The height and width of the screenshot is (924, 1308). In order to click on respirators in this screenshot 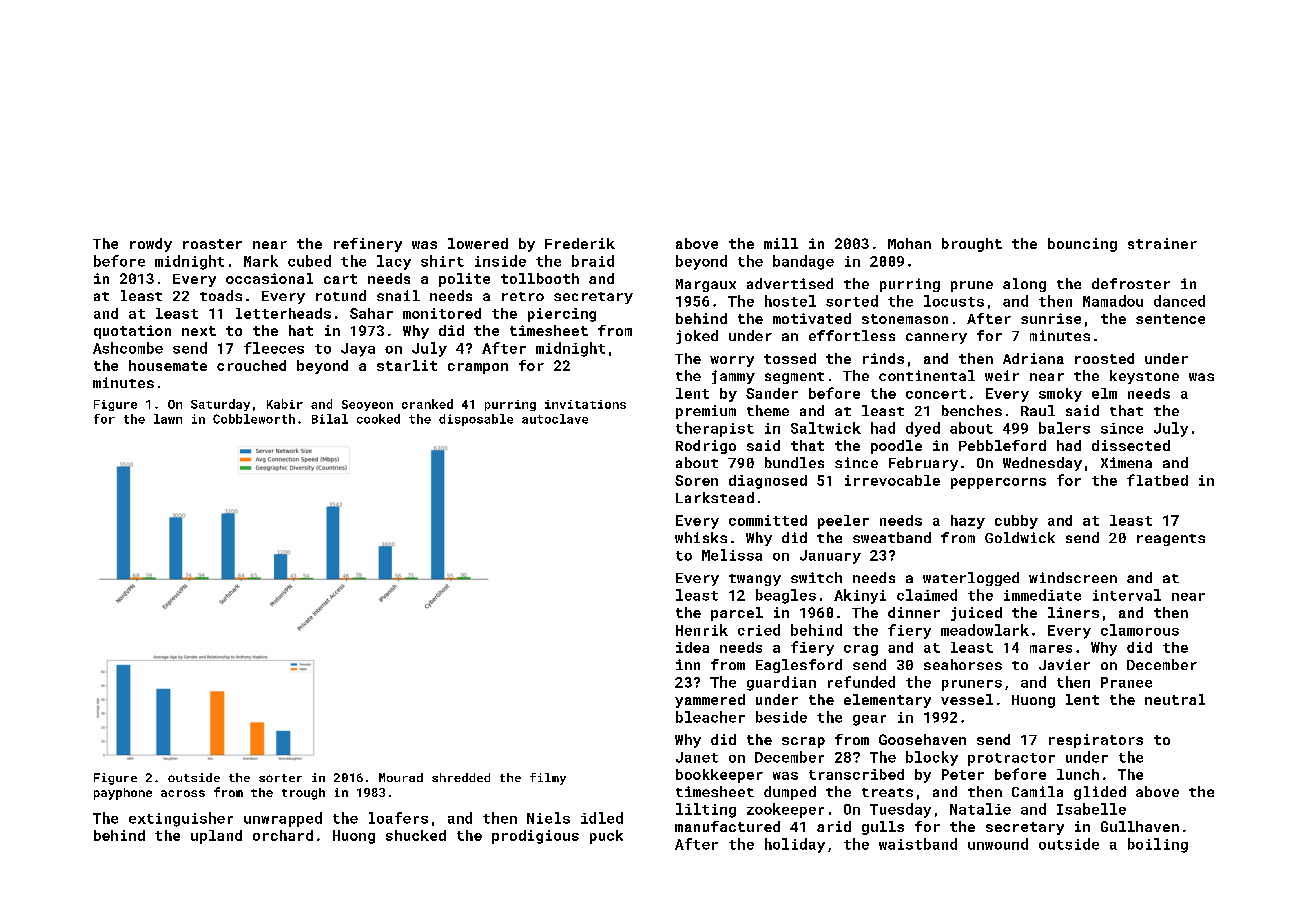, I will do `click(1096, 741)`.
